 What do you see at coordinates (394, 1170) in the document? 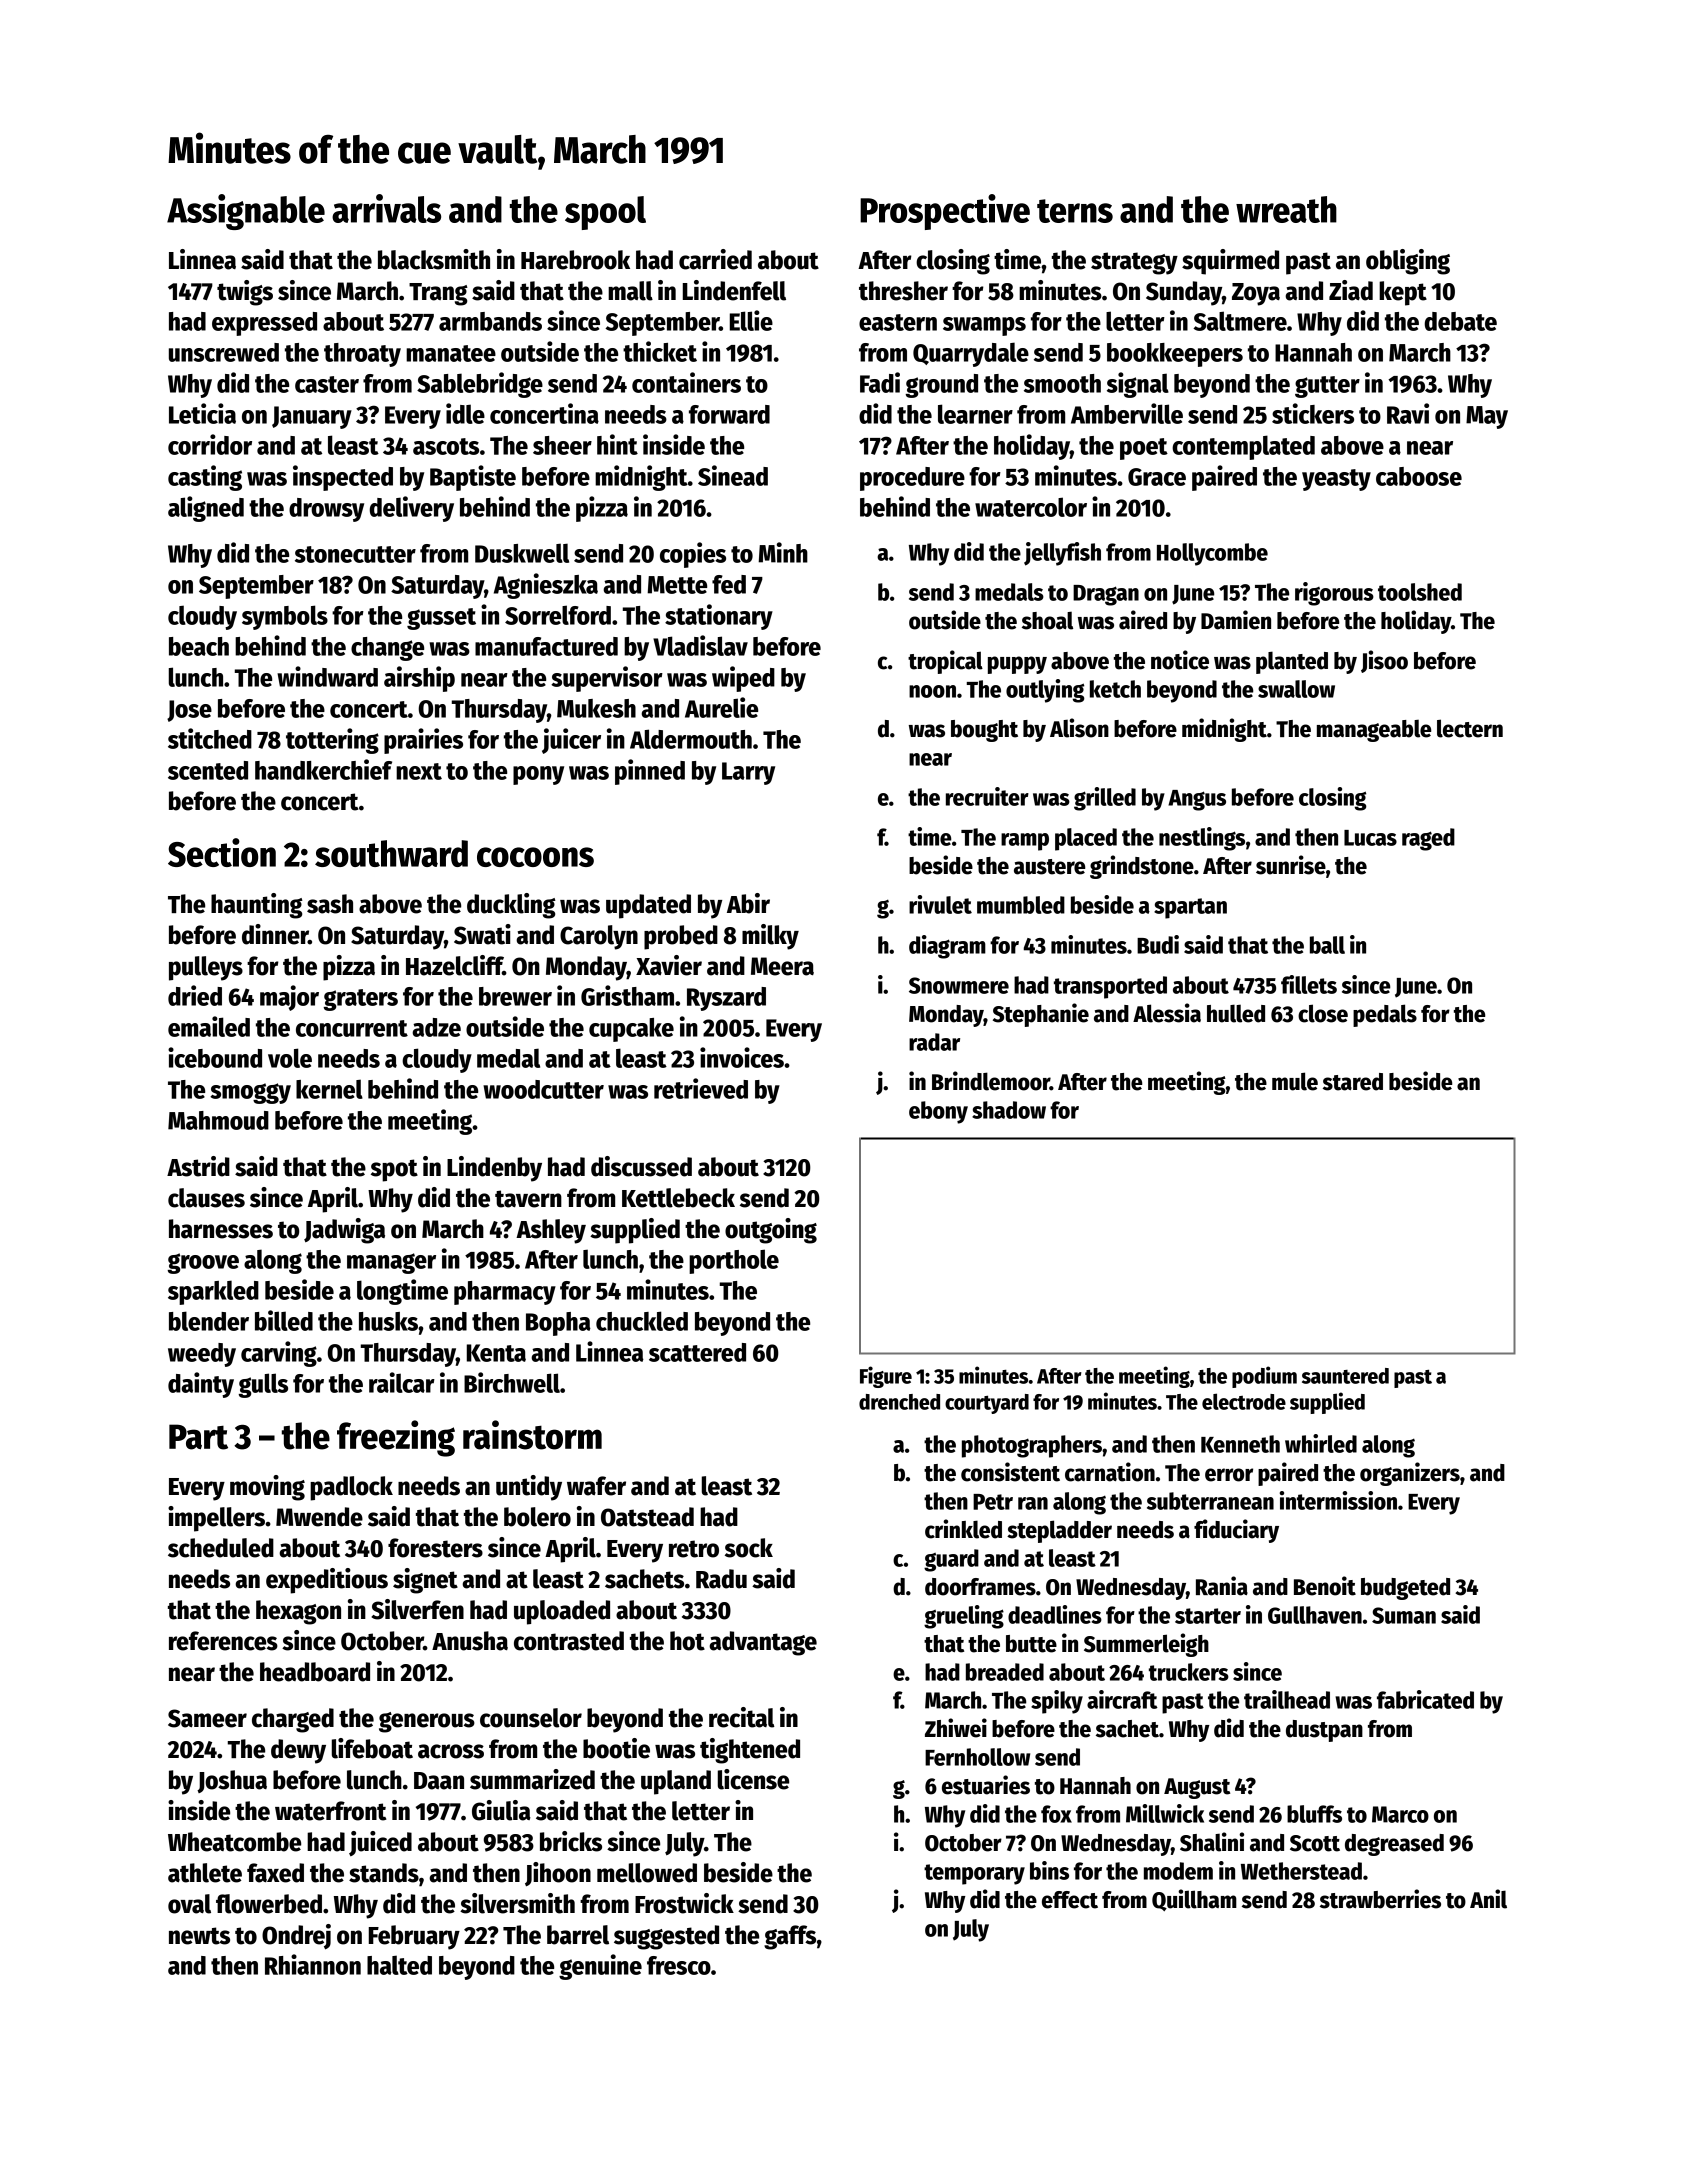
I see `spot` at bounding box center [394, 1170].
